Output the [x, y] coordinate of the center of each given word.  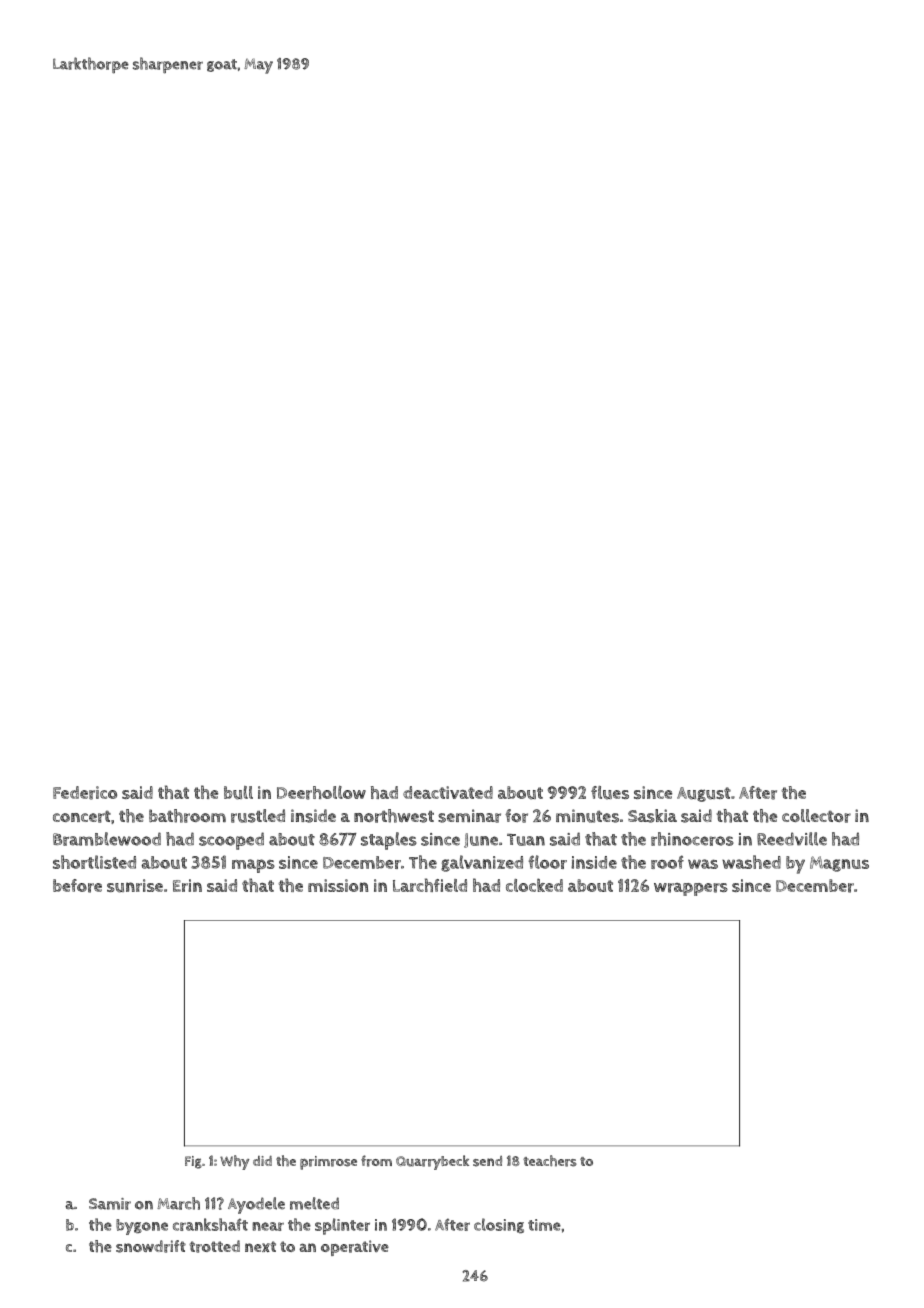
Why [235, 1162]
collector [816, 816]
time [544, 1225]
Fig [193, 1162]
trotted [214, 1246]
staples [389, 841]
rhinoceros [692, 839]
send [487, 1161]
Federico [85, 793]
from [376, 1161]
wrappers [691, 889]
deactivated [448, 792]
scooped [231, 841]
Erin [187, 885]
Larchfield [430, 885]
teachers [550, 1161]
